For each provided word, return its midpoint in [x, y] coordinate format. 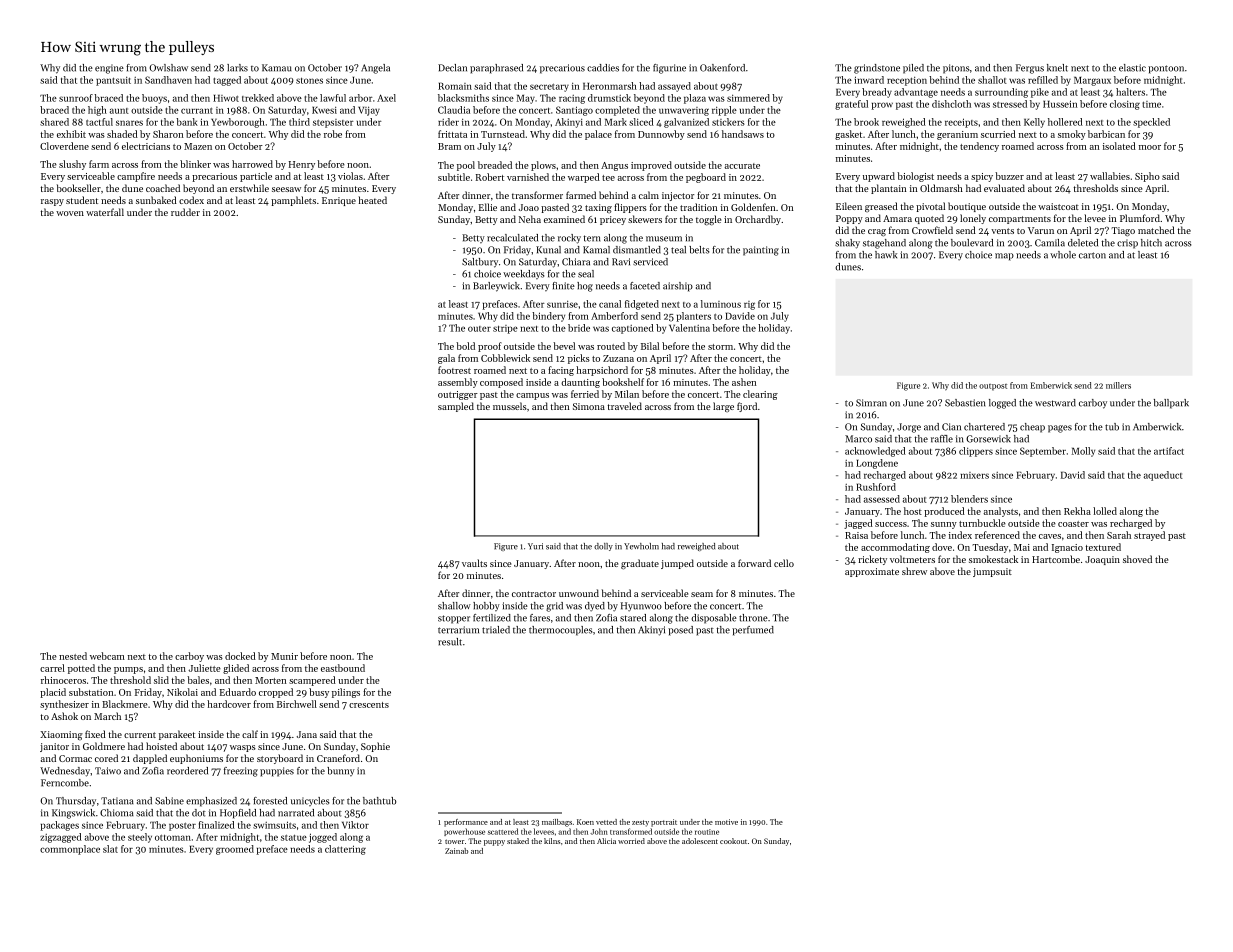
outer [479, 329]
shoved [1137, 559]
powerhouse [464, 832]
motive [726, 822]
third [299, 122]
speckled [1151, 123]
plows [543, 166]
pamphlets [293, 201]
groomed [235, 850]
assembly [458, 383]
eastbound [343, 668]
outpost [993, 387]
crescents [369, 705]
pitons [956, 69]
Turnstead [503, 134]
